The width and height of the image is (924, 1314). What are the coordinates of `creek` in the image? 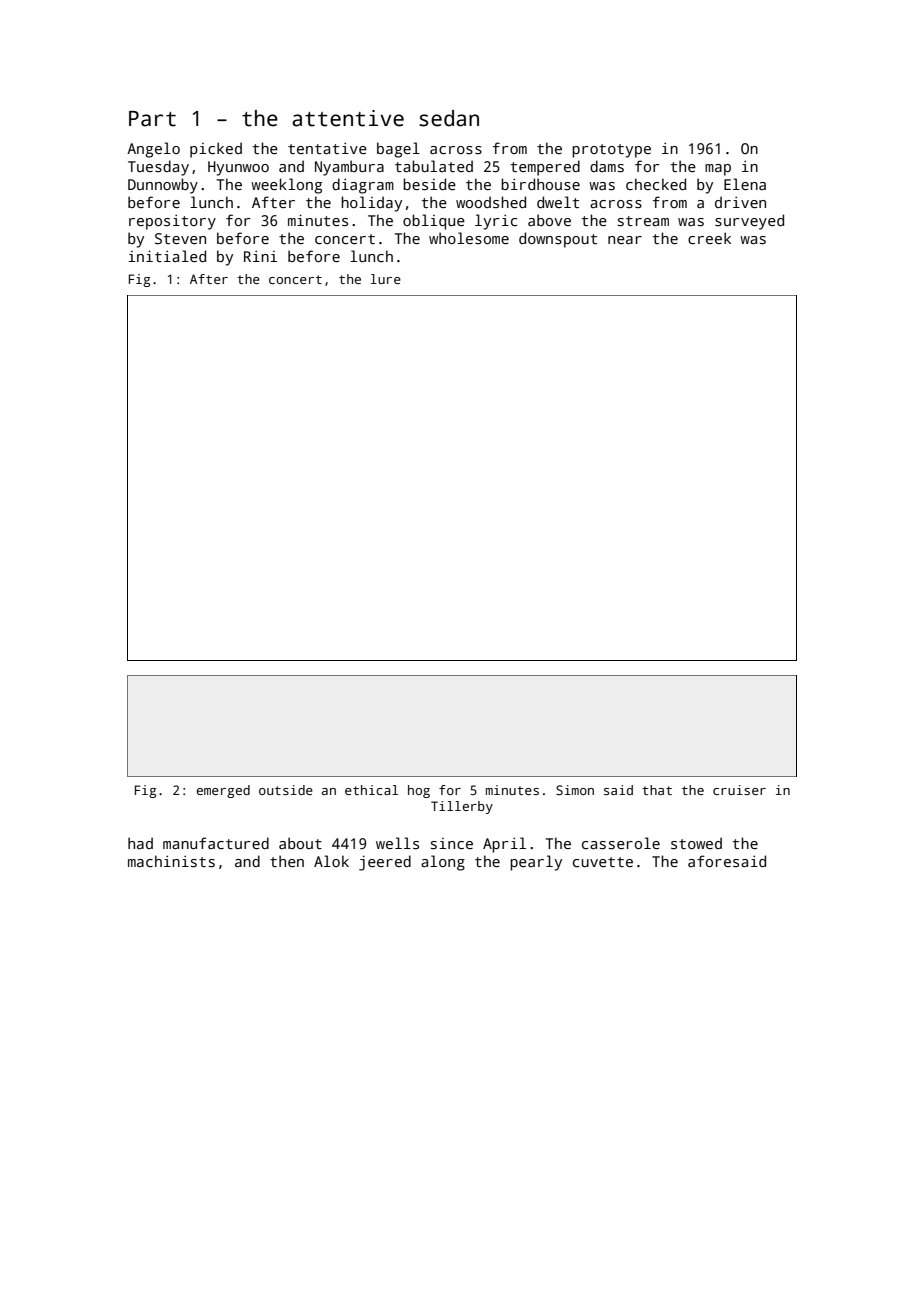 It's located at (709, 238).
